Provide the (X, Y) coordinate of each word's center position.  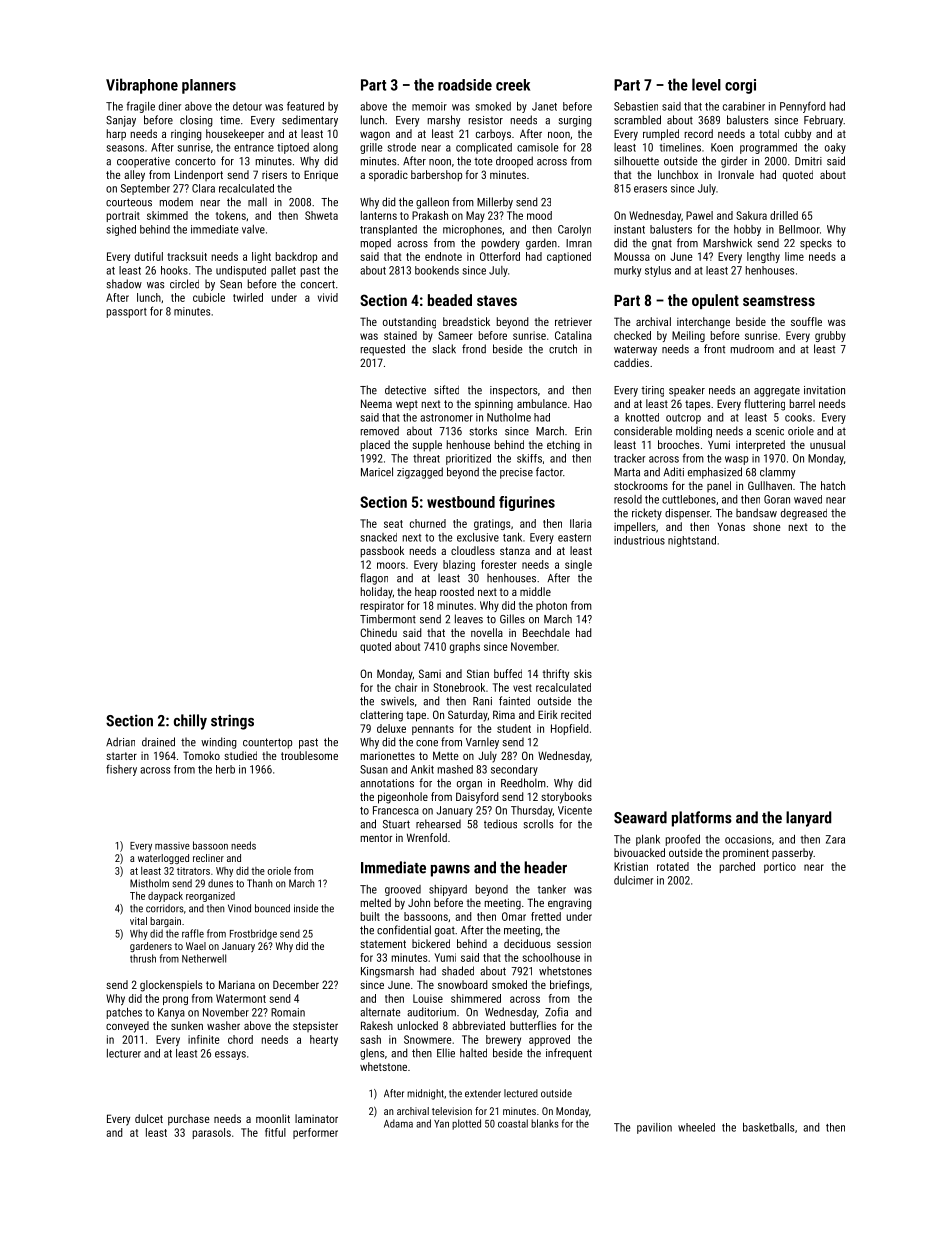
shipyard (448, 890)
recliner (208, 858)
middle (535, 591)
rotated (673, 866)
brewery (503, 1040)
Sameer (455, 335)
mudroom (752, 349)
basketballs (768, 1127)
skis (583, 673)
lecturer (124, 1053)
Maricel (377, 472)
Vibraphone (142, 86)
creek (513, 85)
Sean (231, 284)
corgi (740, 86)
